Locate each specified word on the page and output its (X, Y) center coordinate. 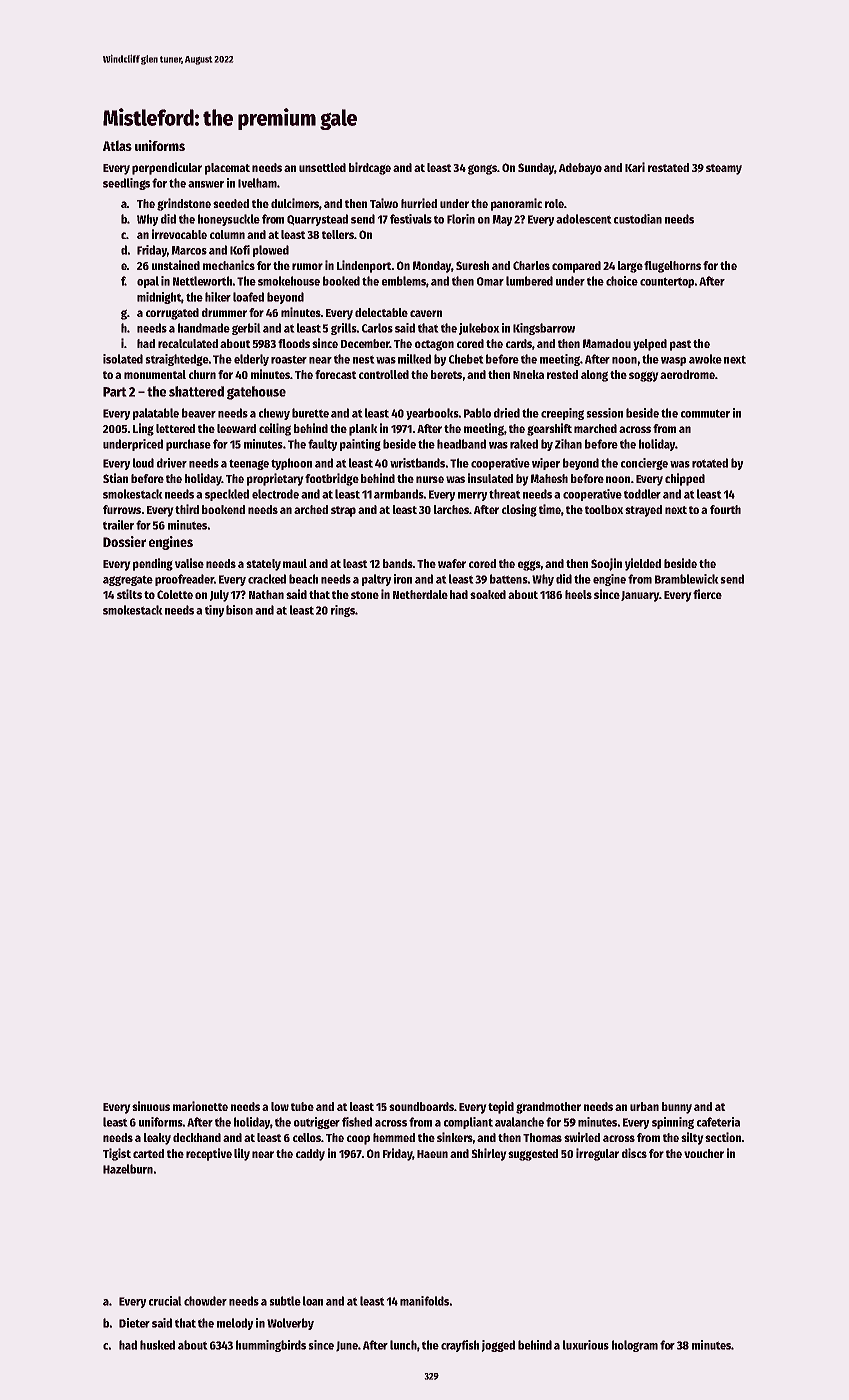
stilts (129, 594)
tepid (501, 1107)
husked (157, 1345)
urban (644, 1106)
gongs (482, 169)
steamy (724, 169)
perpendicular (167, 168)
